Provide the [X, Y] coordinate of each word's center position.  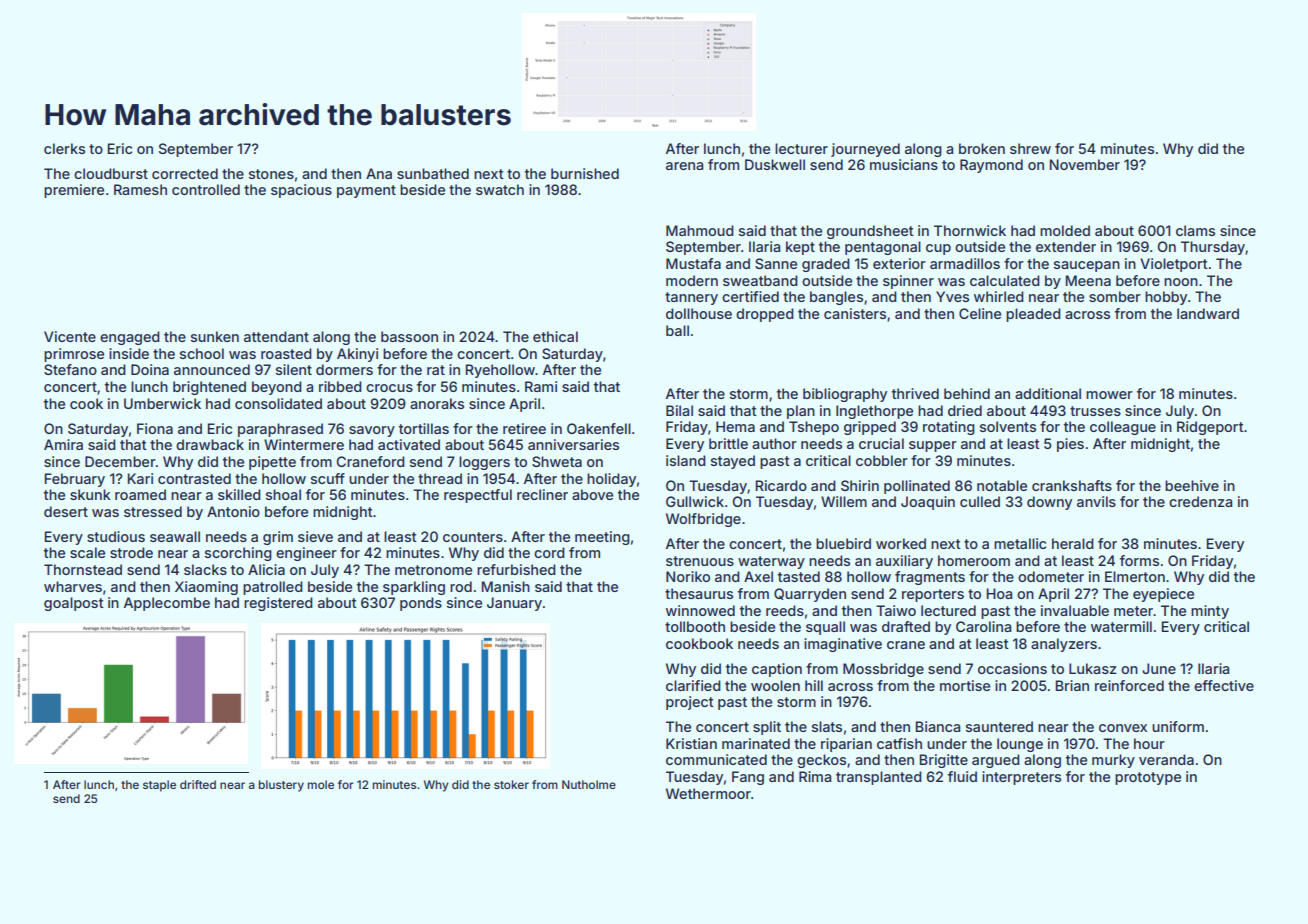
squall [825, 628]
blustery [281, 786]
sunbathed [433, 173]
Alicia [266, 569]
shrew [1030, 148]
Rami [541, 386]
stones [271, 174]
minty [1210, 612]
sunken [215, 336]
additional [1048, 393]
